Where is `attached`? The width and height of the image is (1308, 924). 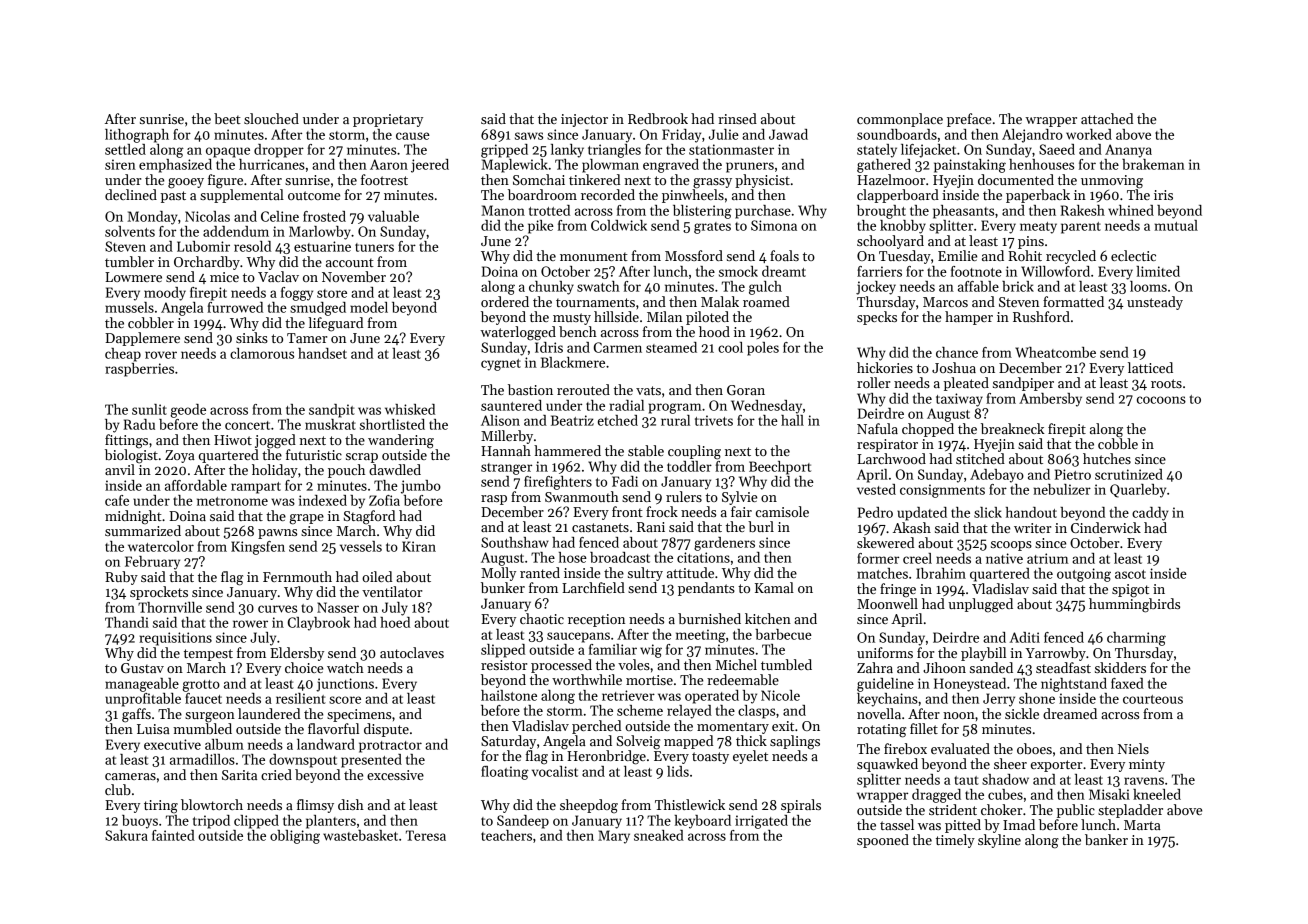 attached is located at coordinates (1107, 118).
